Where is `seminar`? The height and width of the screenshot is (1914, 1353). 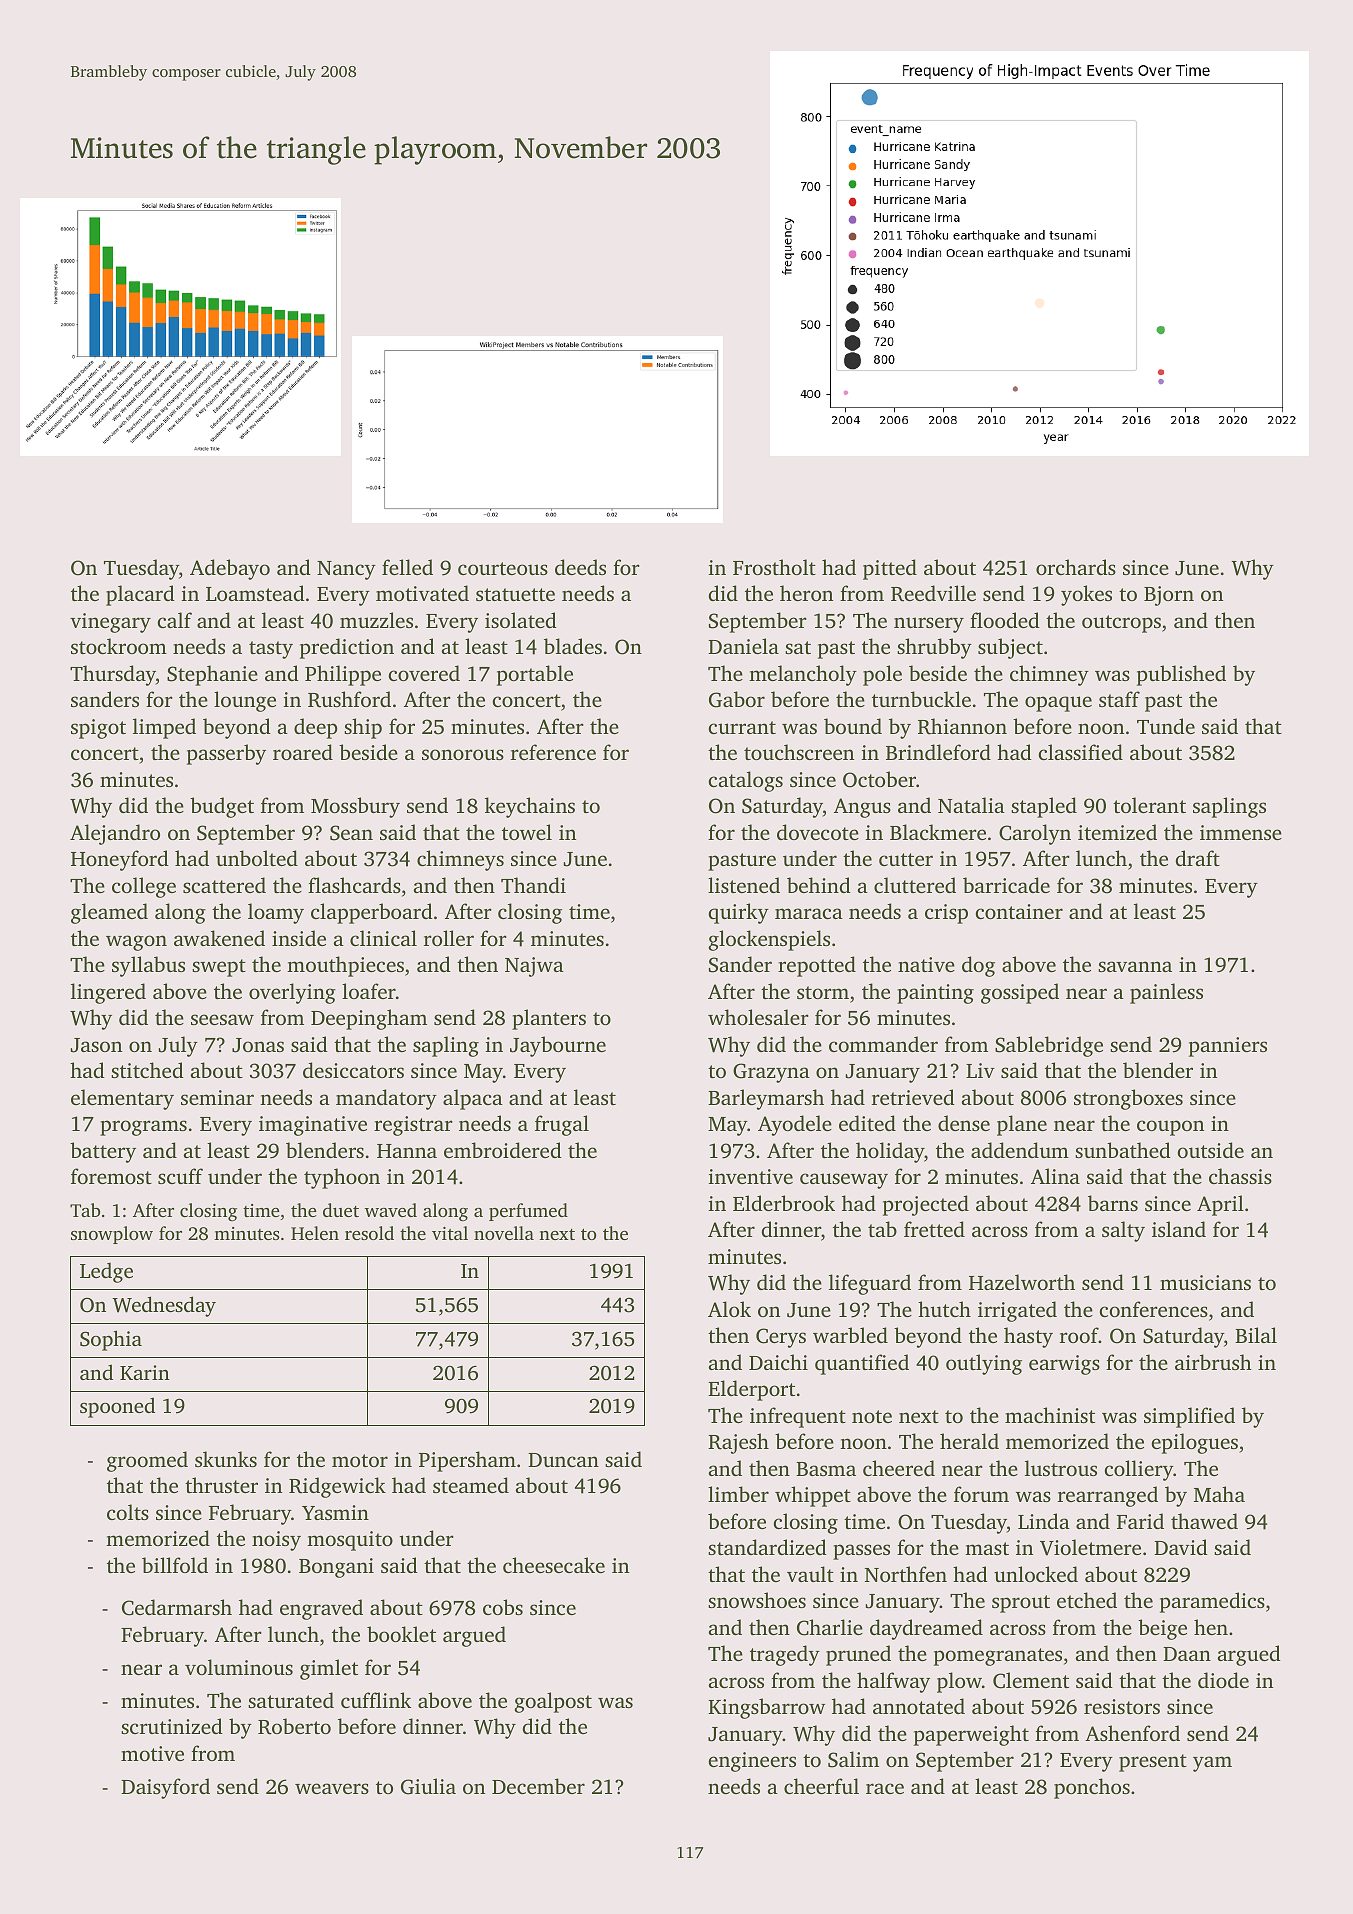
seminar is located at coordinates (217, 1097).
